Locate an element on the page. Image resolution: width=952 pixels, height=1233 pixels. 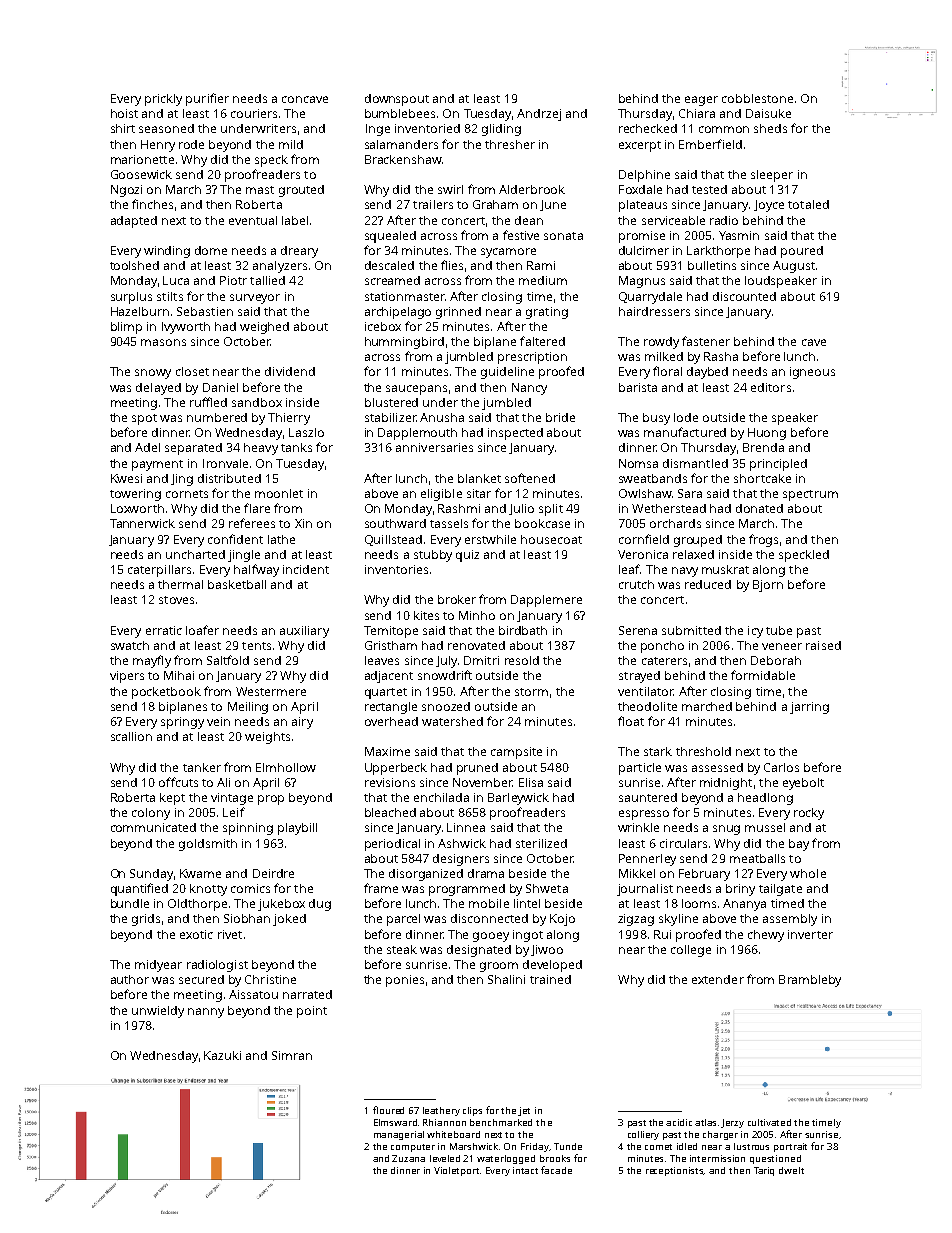
inventoried is located at coordinates (427, 128).
